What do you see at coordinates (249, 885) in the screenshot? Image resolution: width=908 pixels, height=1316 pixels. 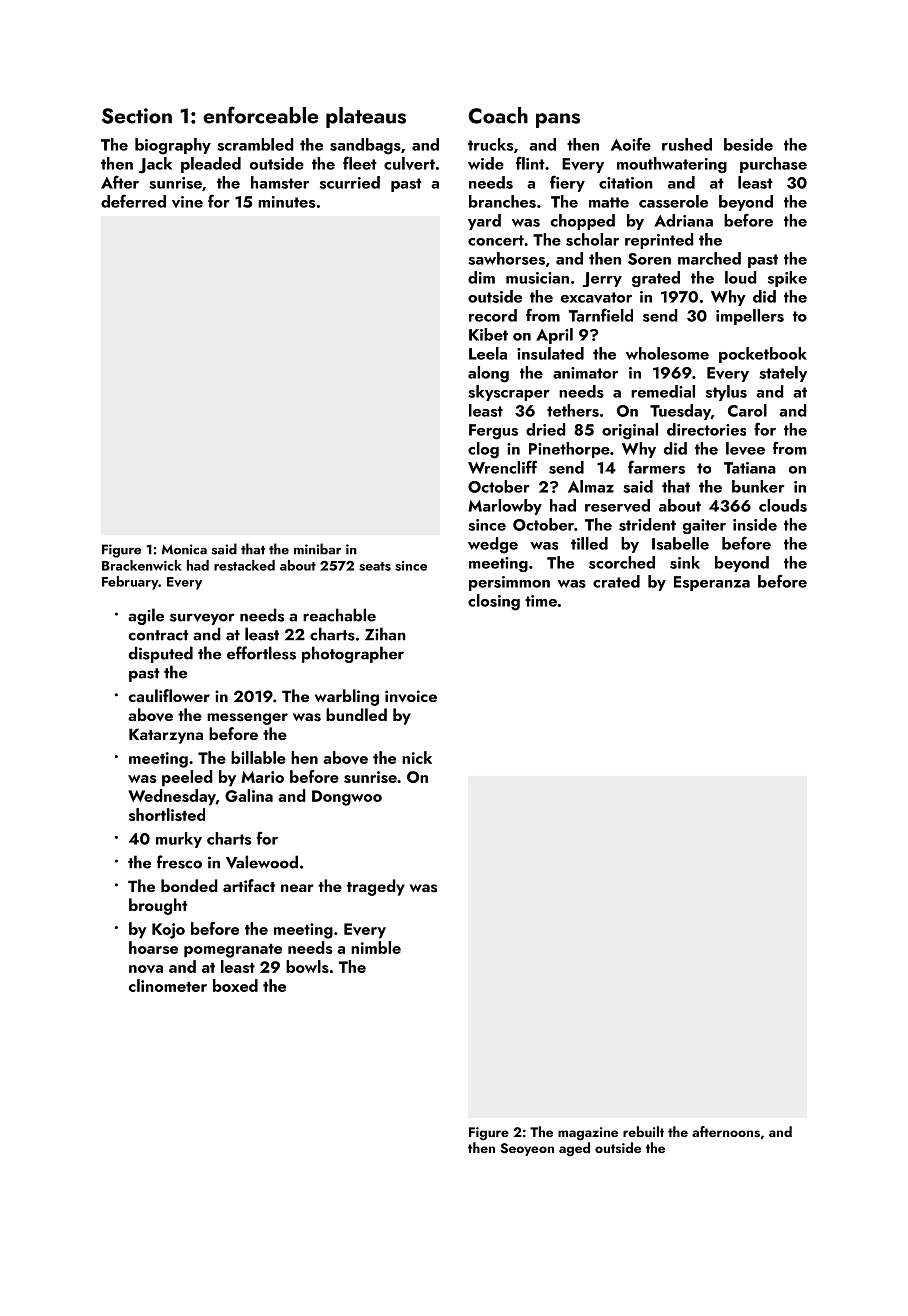 I see `artifact` at bounding box center [249, 885].
